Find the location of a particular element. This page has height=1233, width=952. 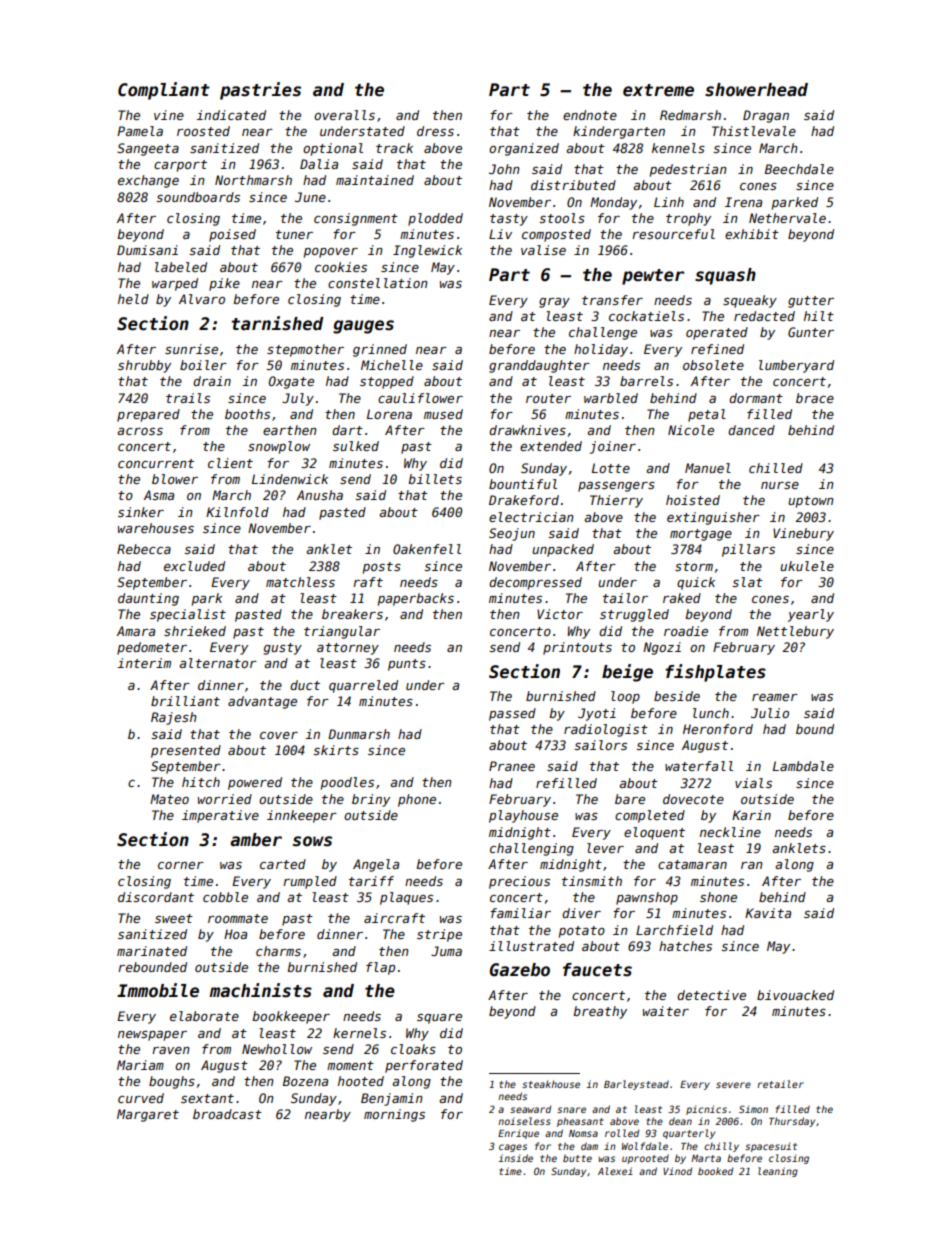

excluded is located at coordinates (194, 566).
